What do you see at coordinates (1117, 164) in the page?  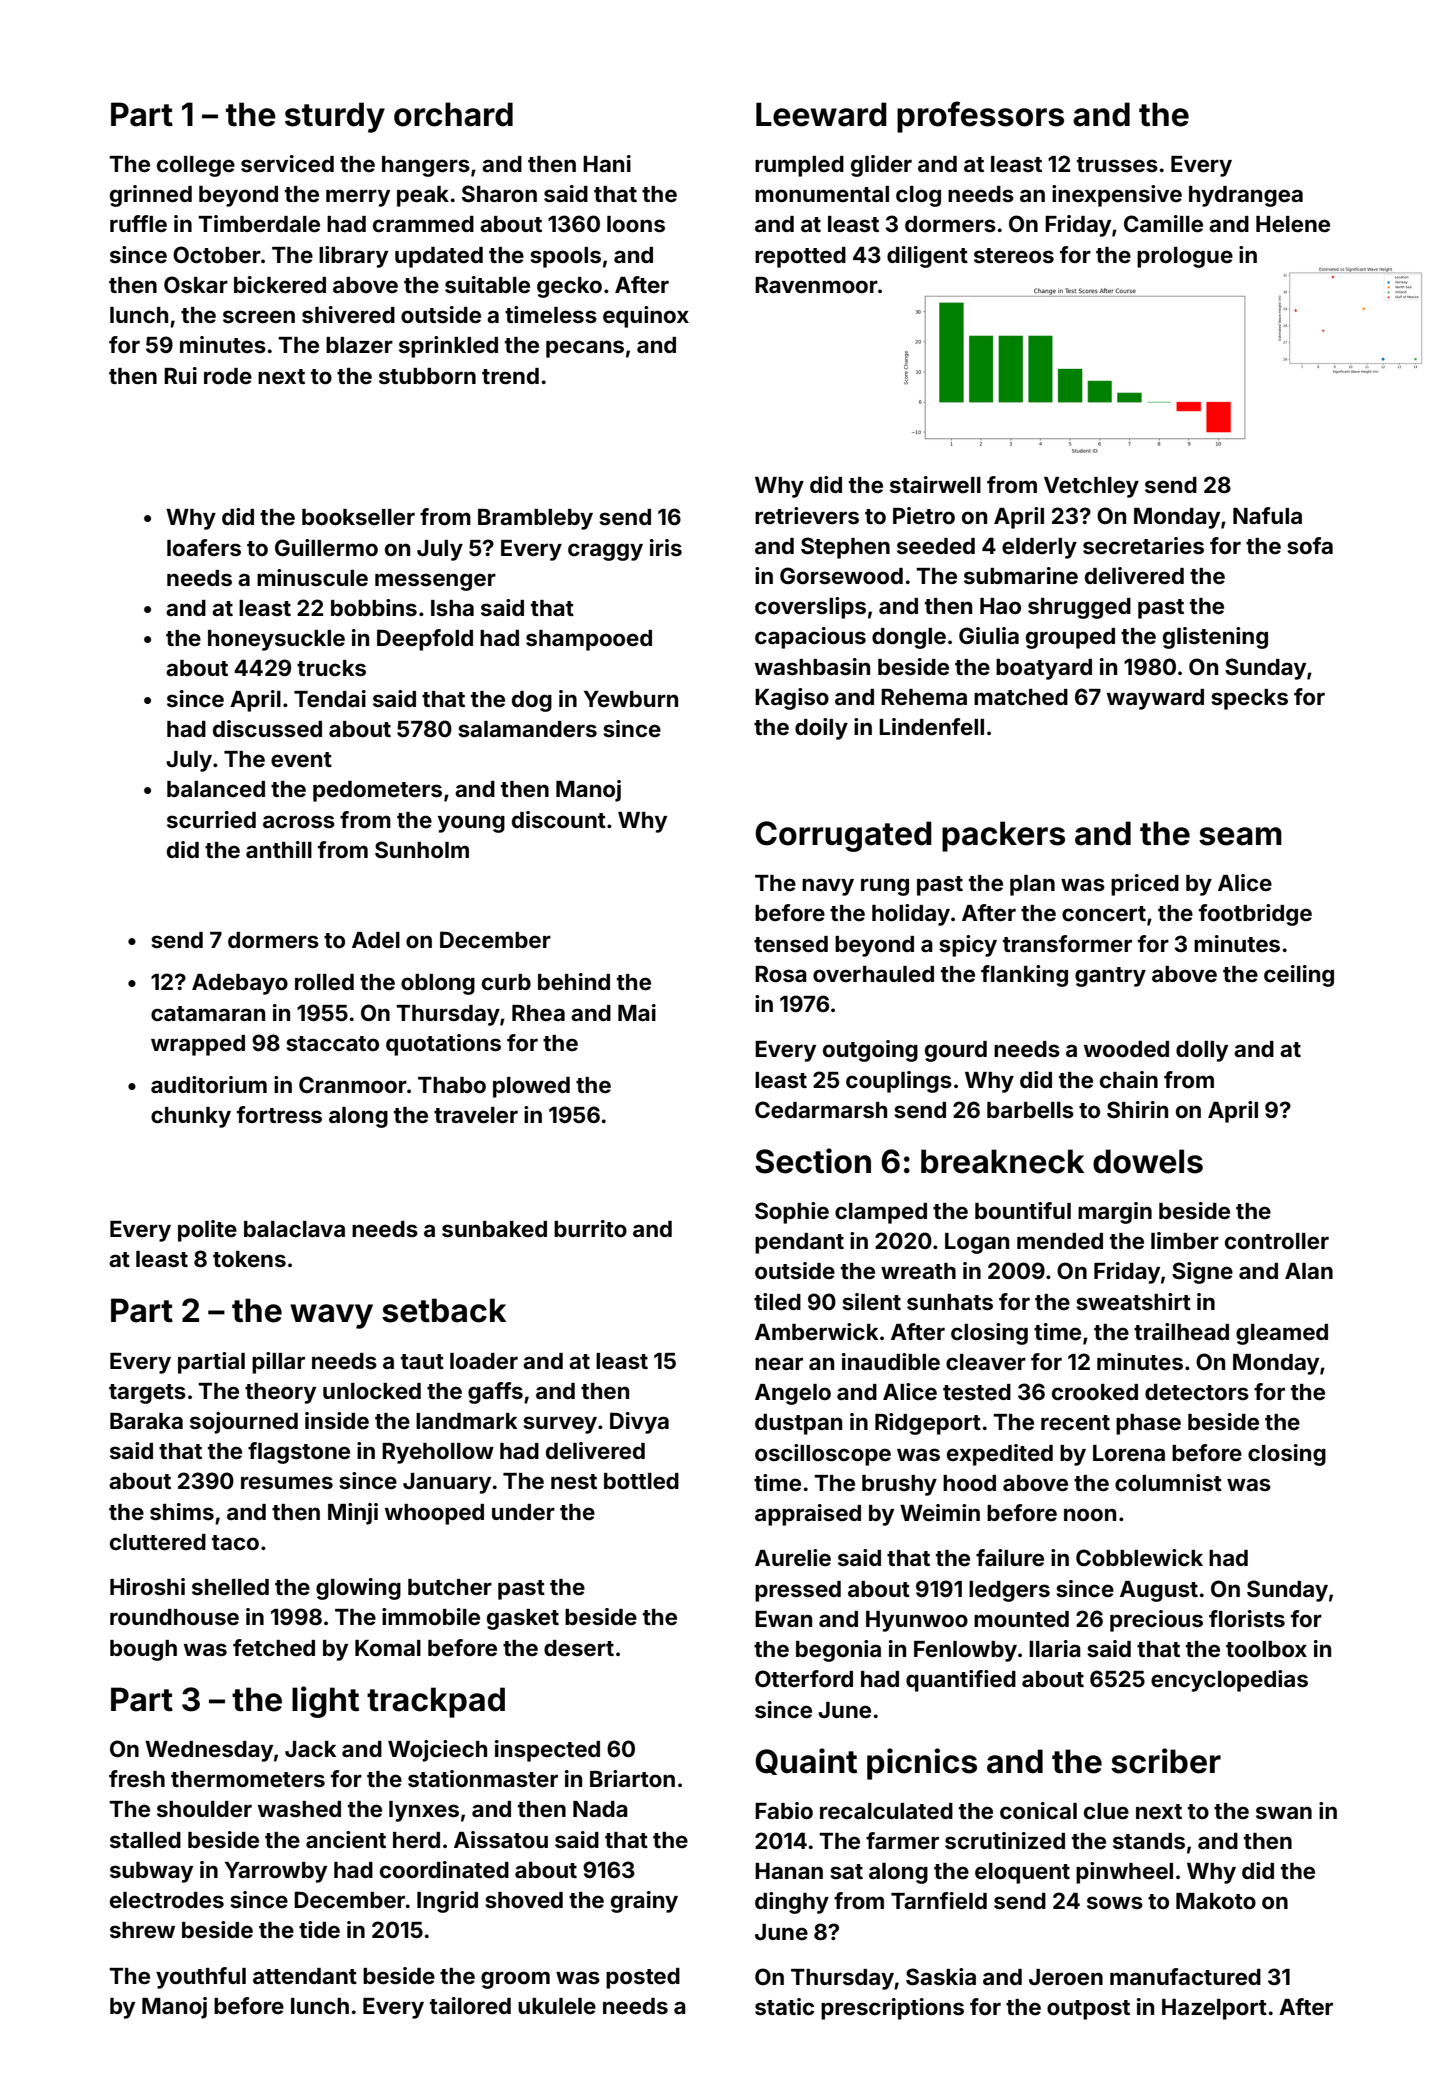 I see `trusses` at bounding box center [1117, 164].
